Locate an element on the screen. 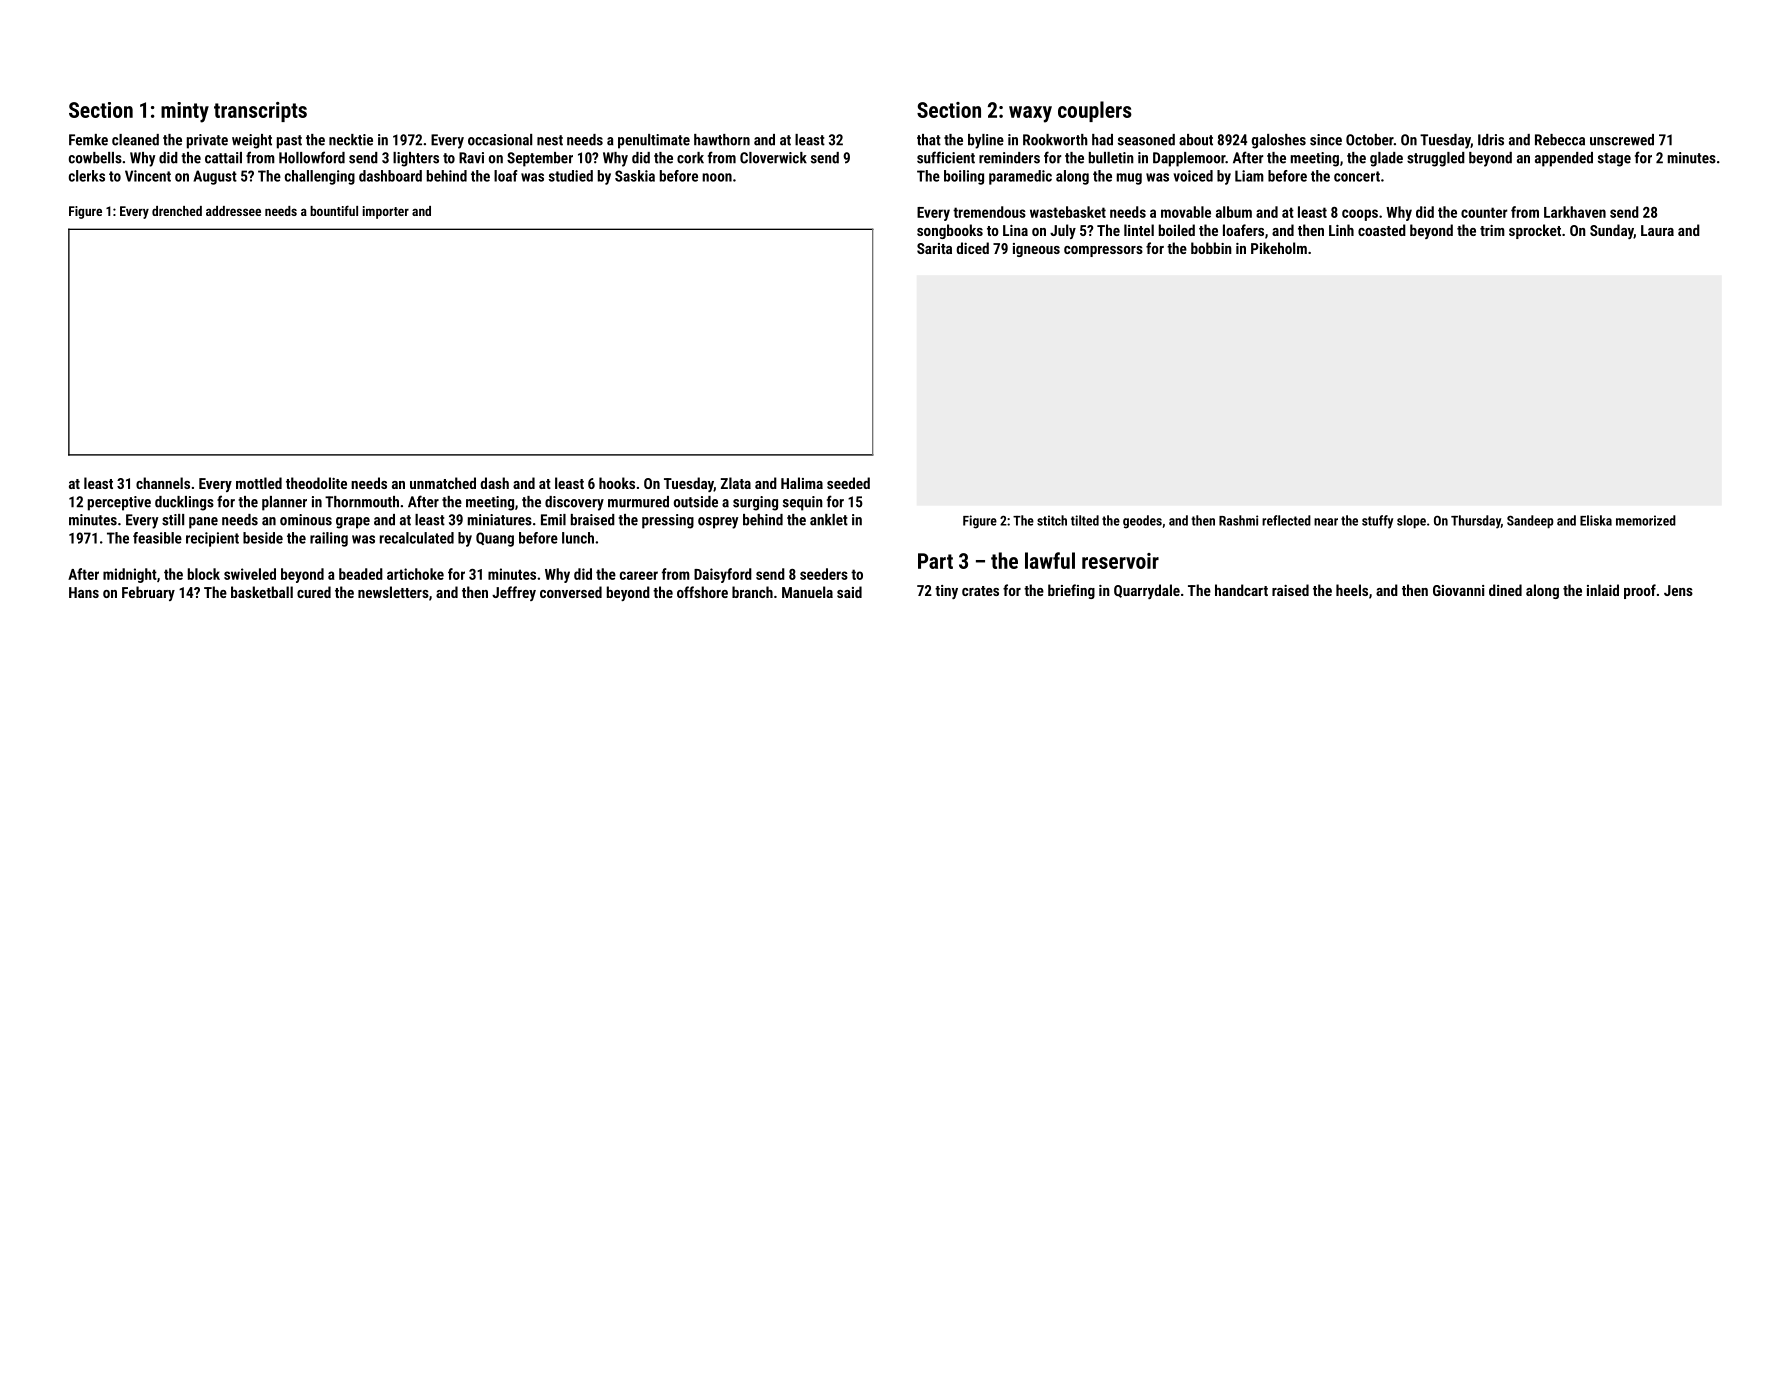  perceptive is located at coordinates (119, 503).
